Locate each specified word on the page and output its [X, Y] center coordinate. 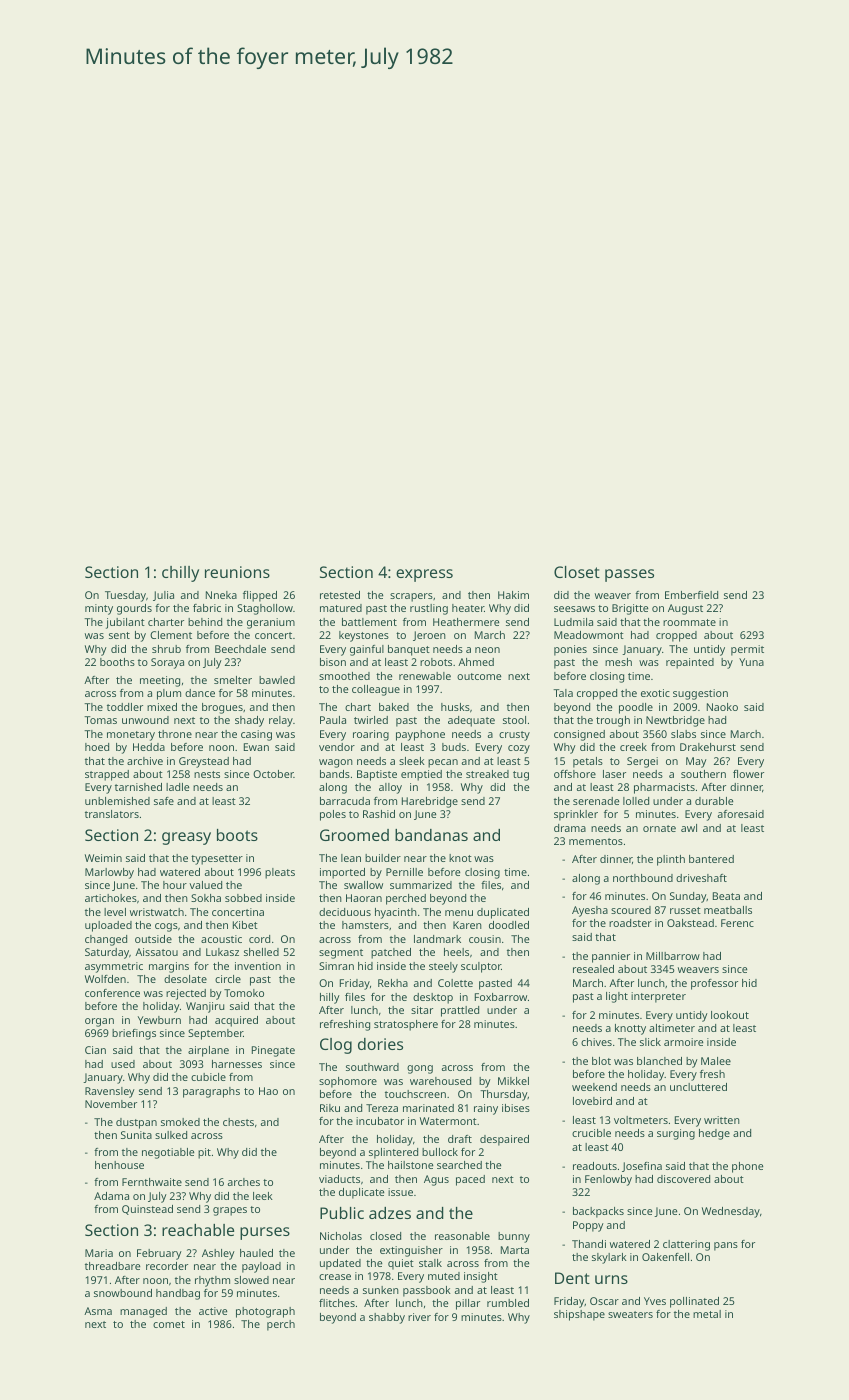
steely [443, 967]
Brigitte [630, 609]
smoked [180, 1122]
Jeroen [429, 636]
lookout [730, 1015]
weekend [594, 1087]
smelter [233, 680]
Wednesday [731, 1212]
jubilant [125, 623]
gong [420, 1069]
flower [748, 774]
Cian [95, 1050]
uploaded [108, 926]
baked [394, 707]
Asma [98, 1311]
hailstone [410, 1165]
